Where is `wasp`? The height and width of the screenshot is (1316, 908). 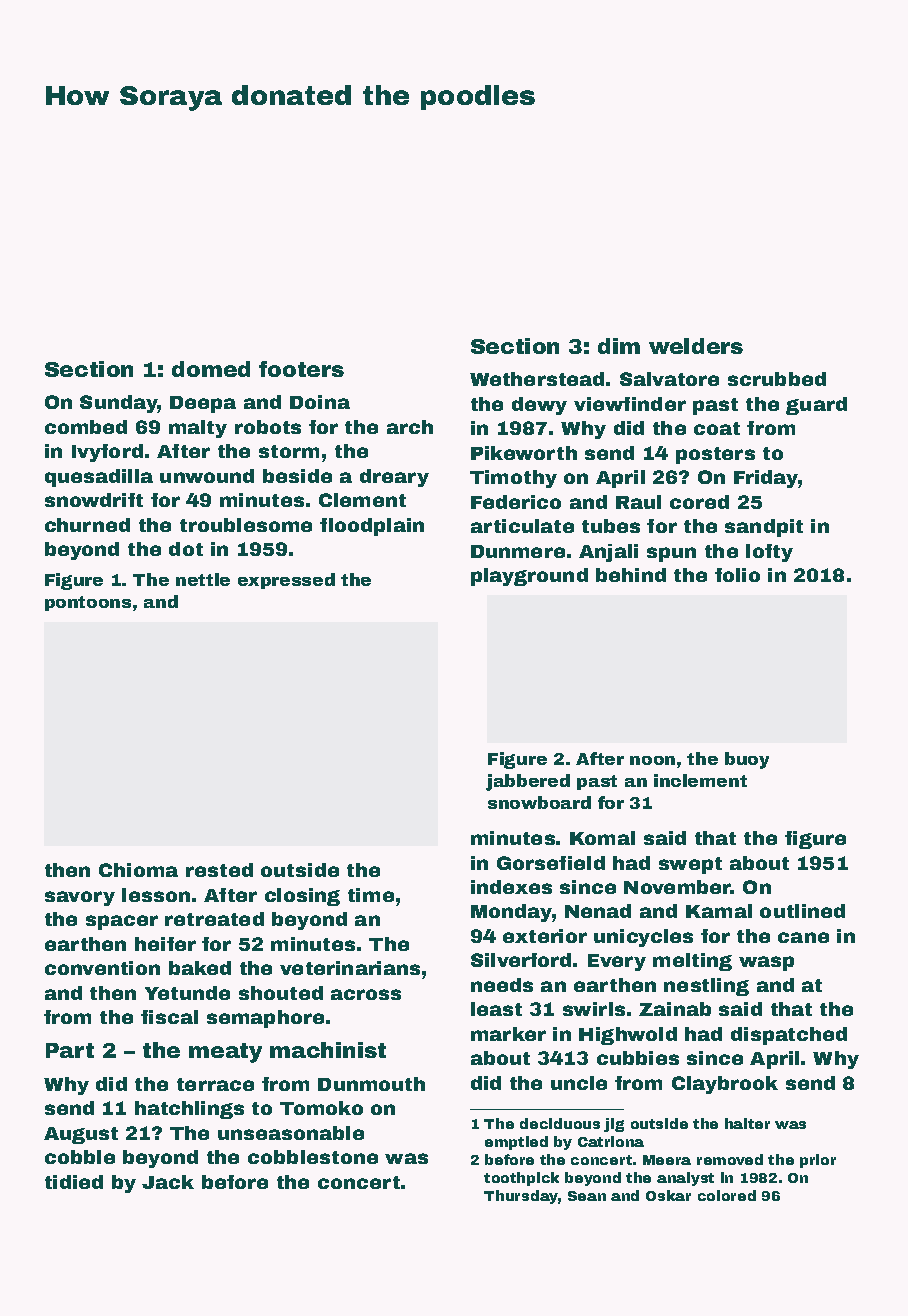
wasp is located at coordinates (766, 963).
